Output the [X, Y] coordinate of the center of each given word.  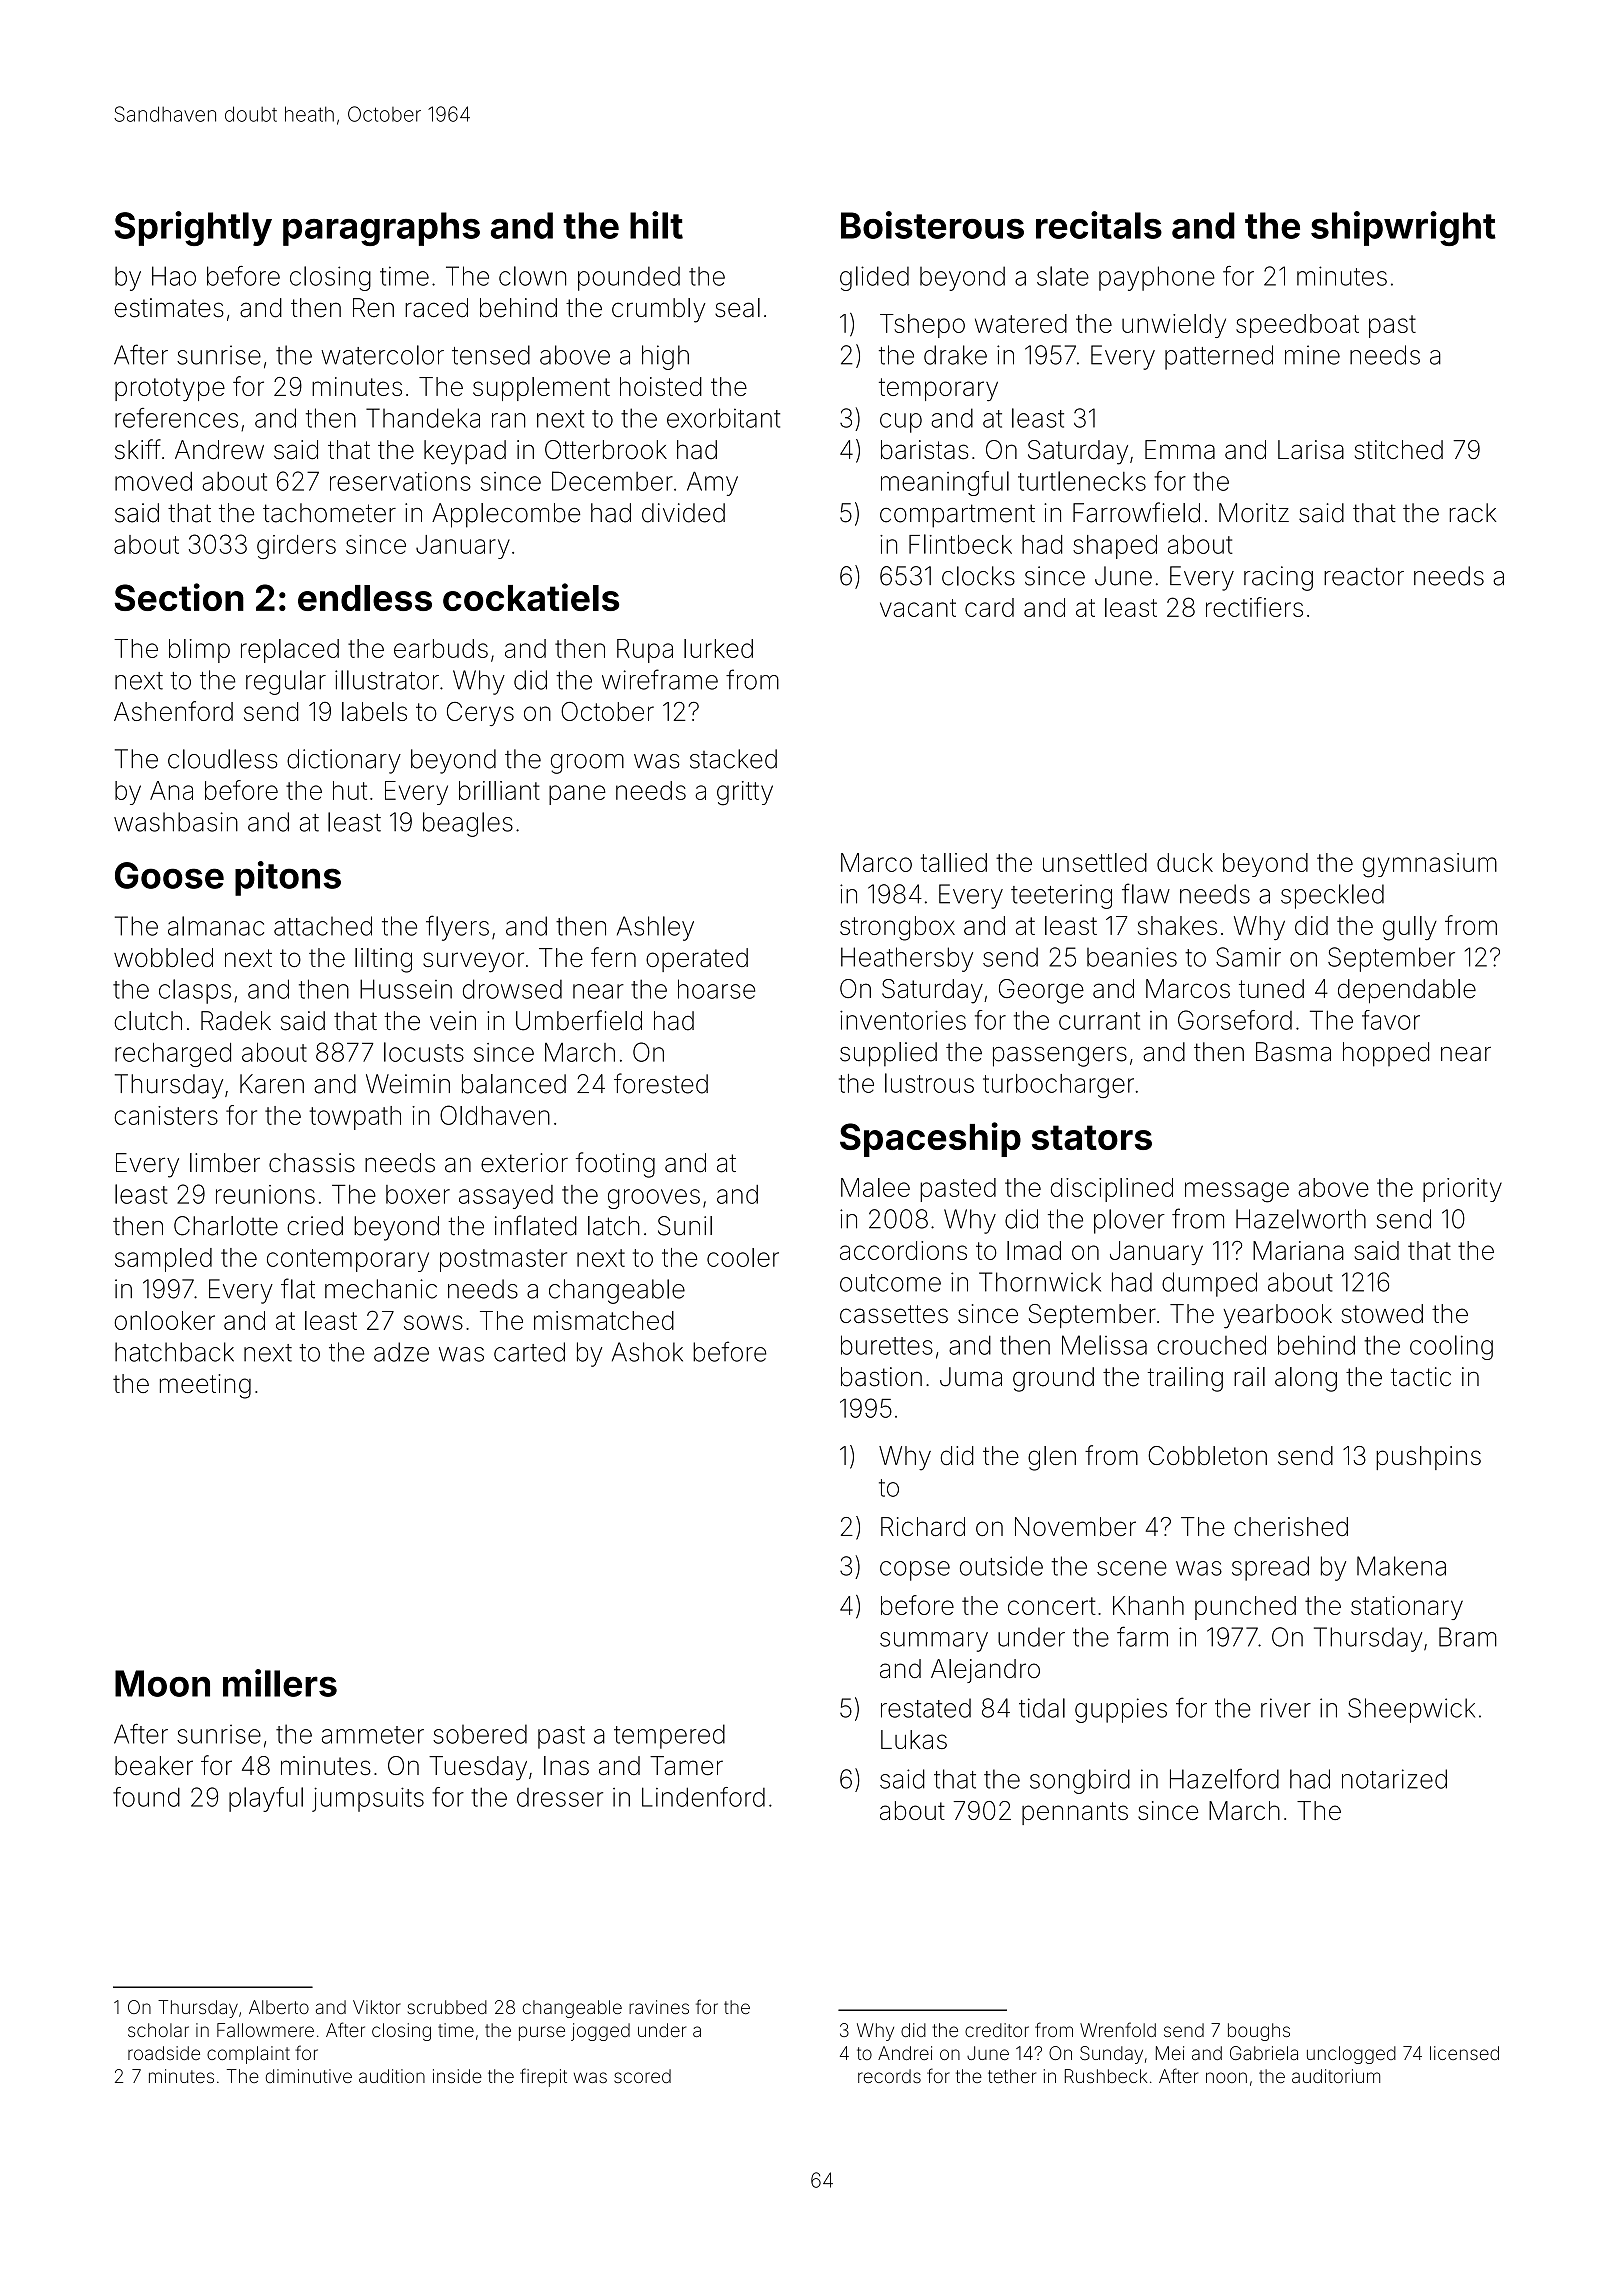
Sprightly [193, 228]
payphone [1157, 278]
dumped [1209, 1284]
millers [280, 1683]
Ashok [647, 1352]
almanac [216, 926]
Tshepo [922, 326]
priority [1462, 1190]
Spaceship [930, 1139]
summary [934, 1642]
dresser [560, 1797]
